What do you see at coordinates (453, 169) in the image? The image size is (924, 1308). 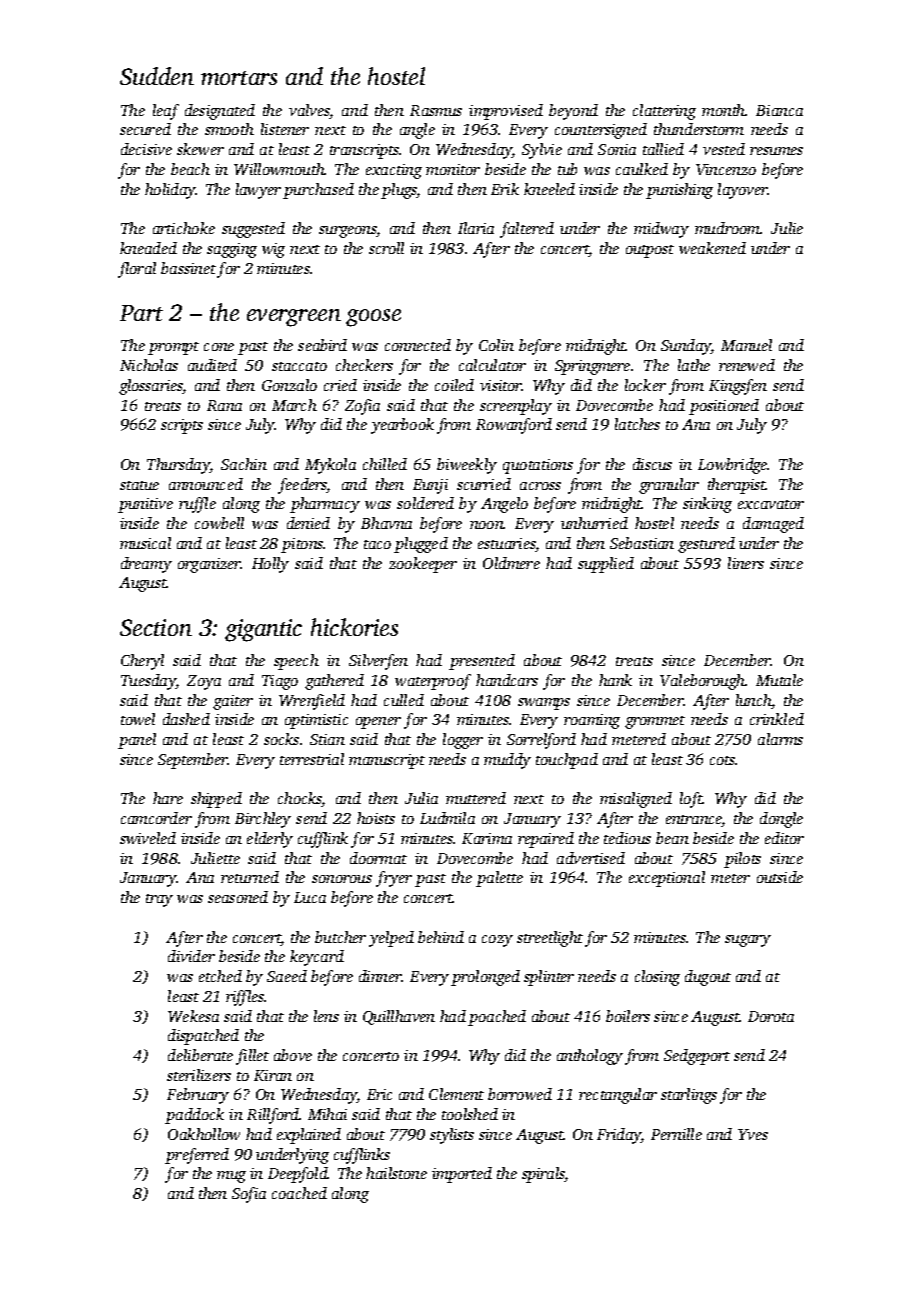 I see `monitor` at bounding box center [453, 169].
